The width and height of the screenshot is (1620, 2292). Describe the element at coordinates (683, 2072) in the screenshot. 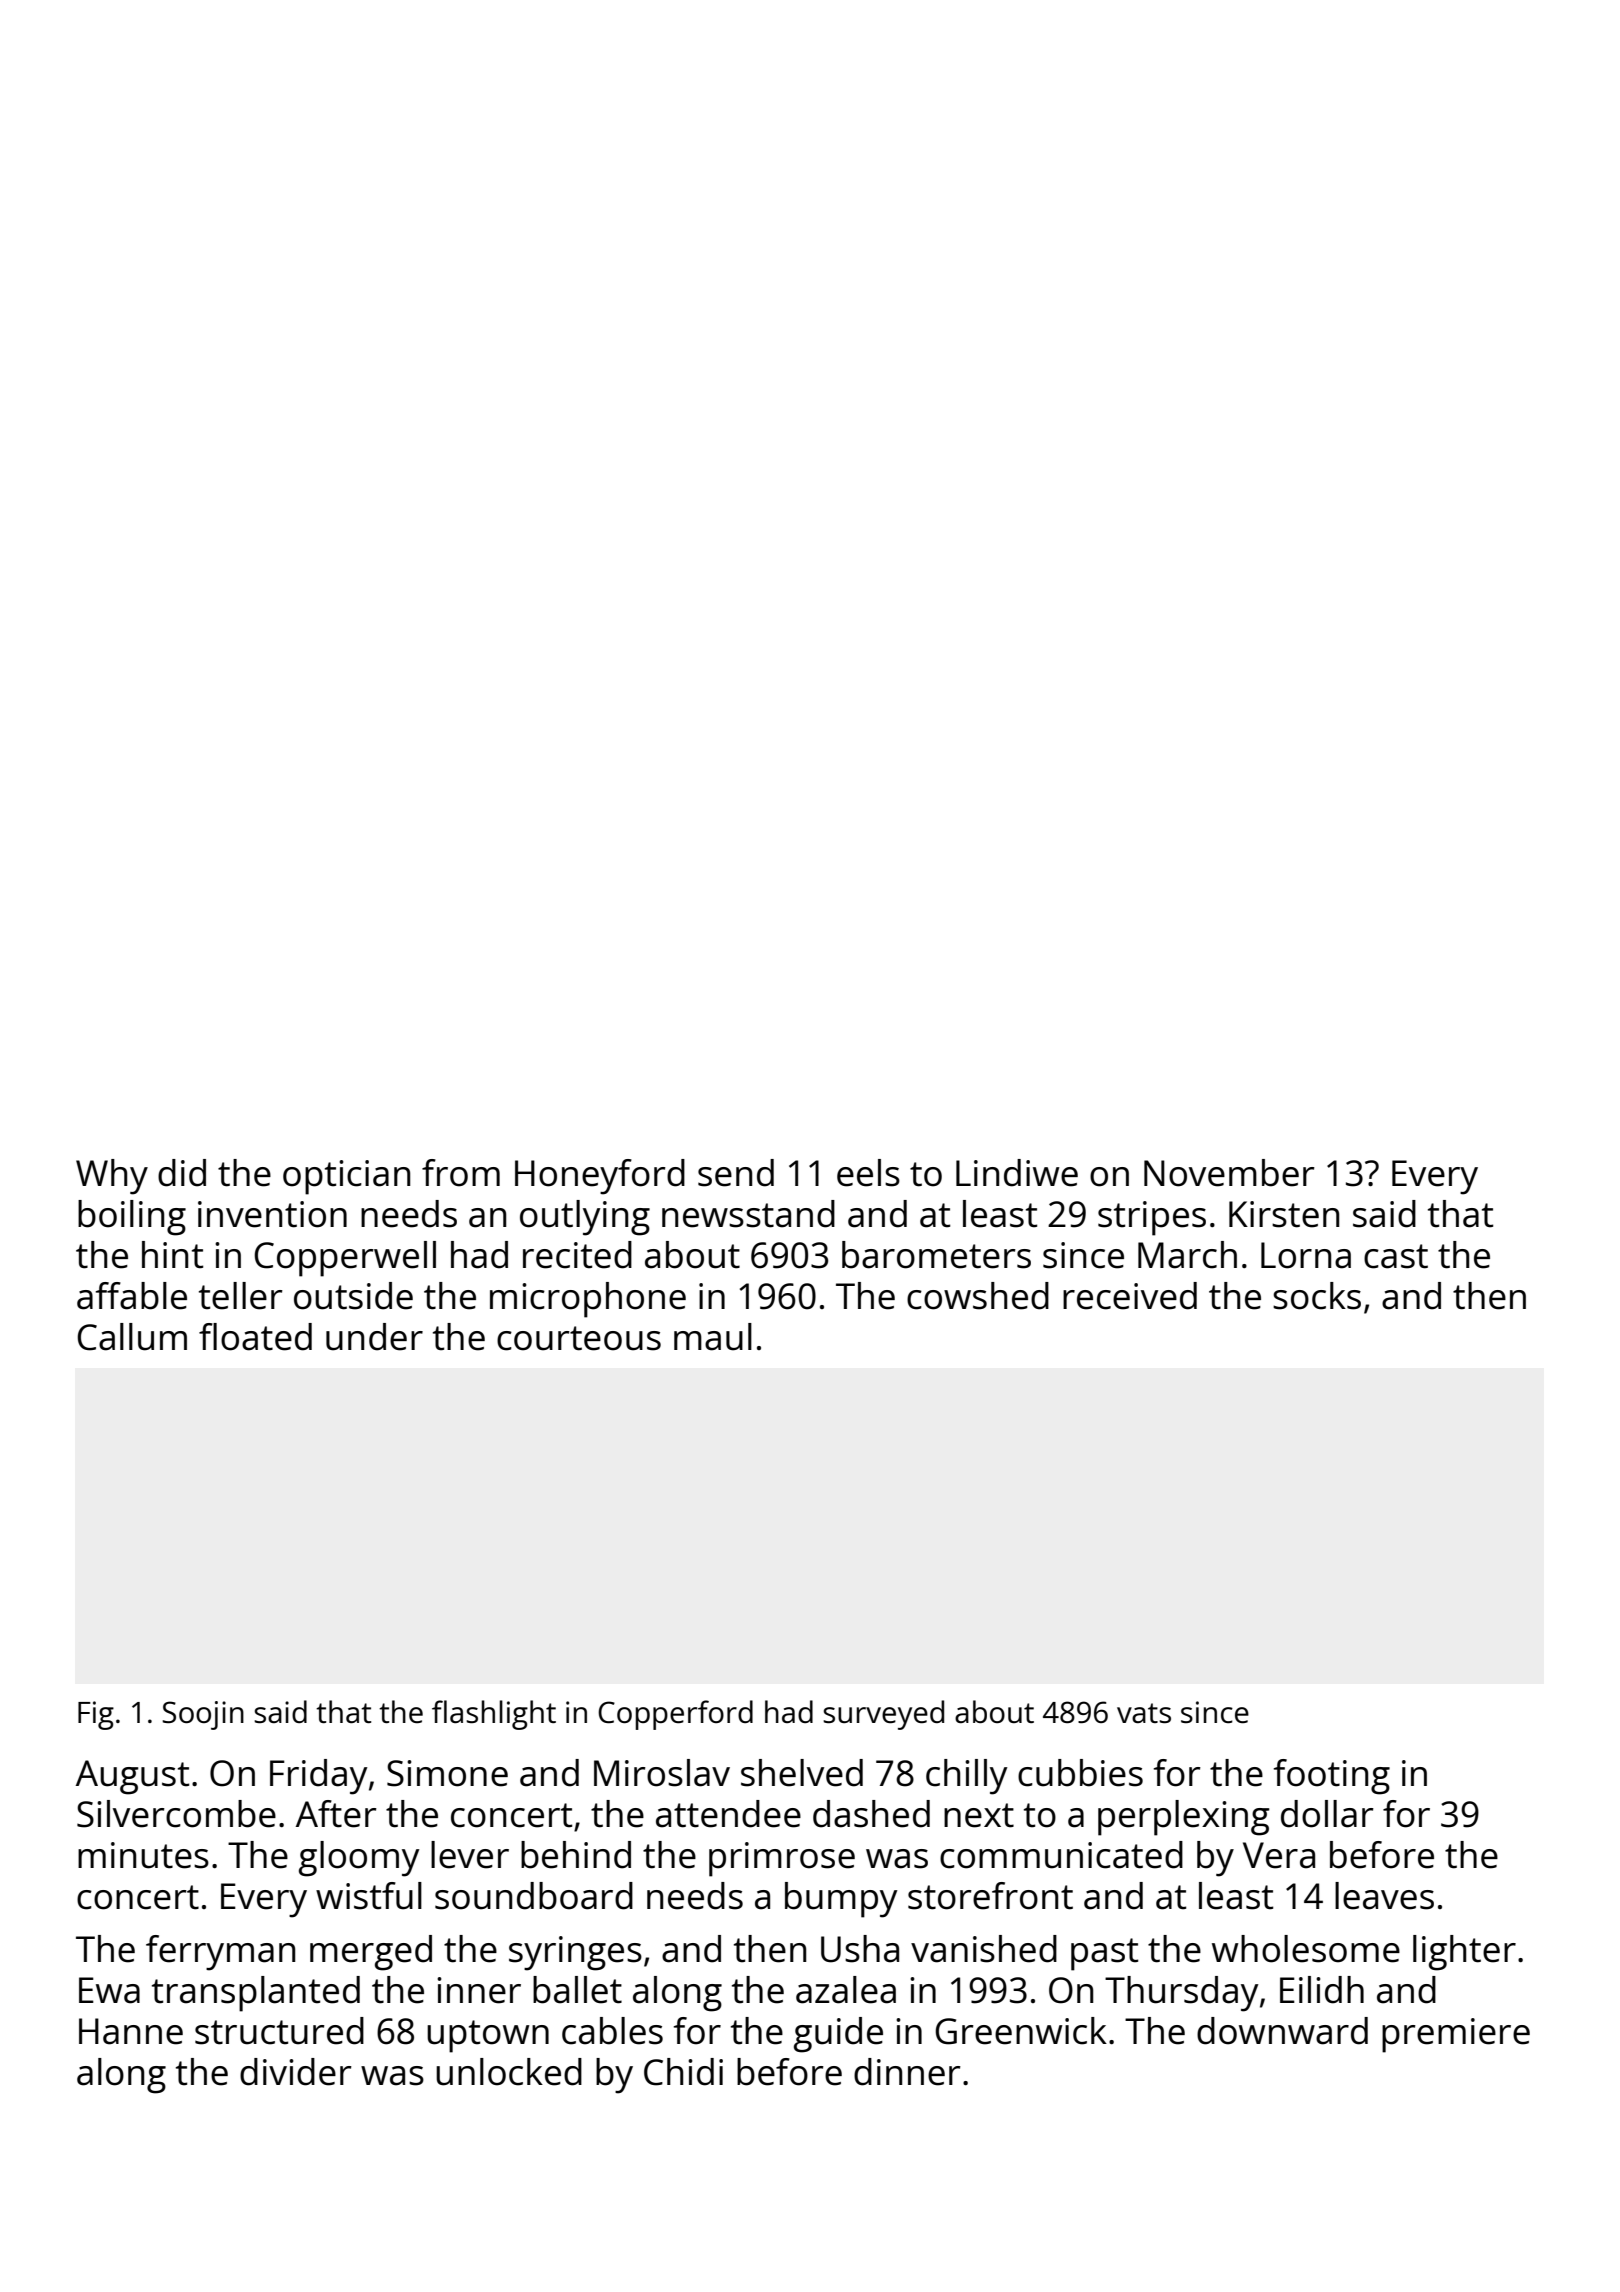

I see `Chidi` at that location.
